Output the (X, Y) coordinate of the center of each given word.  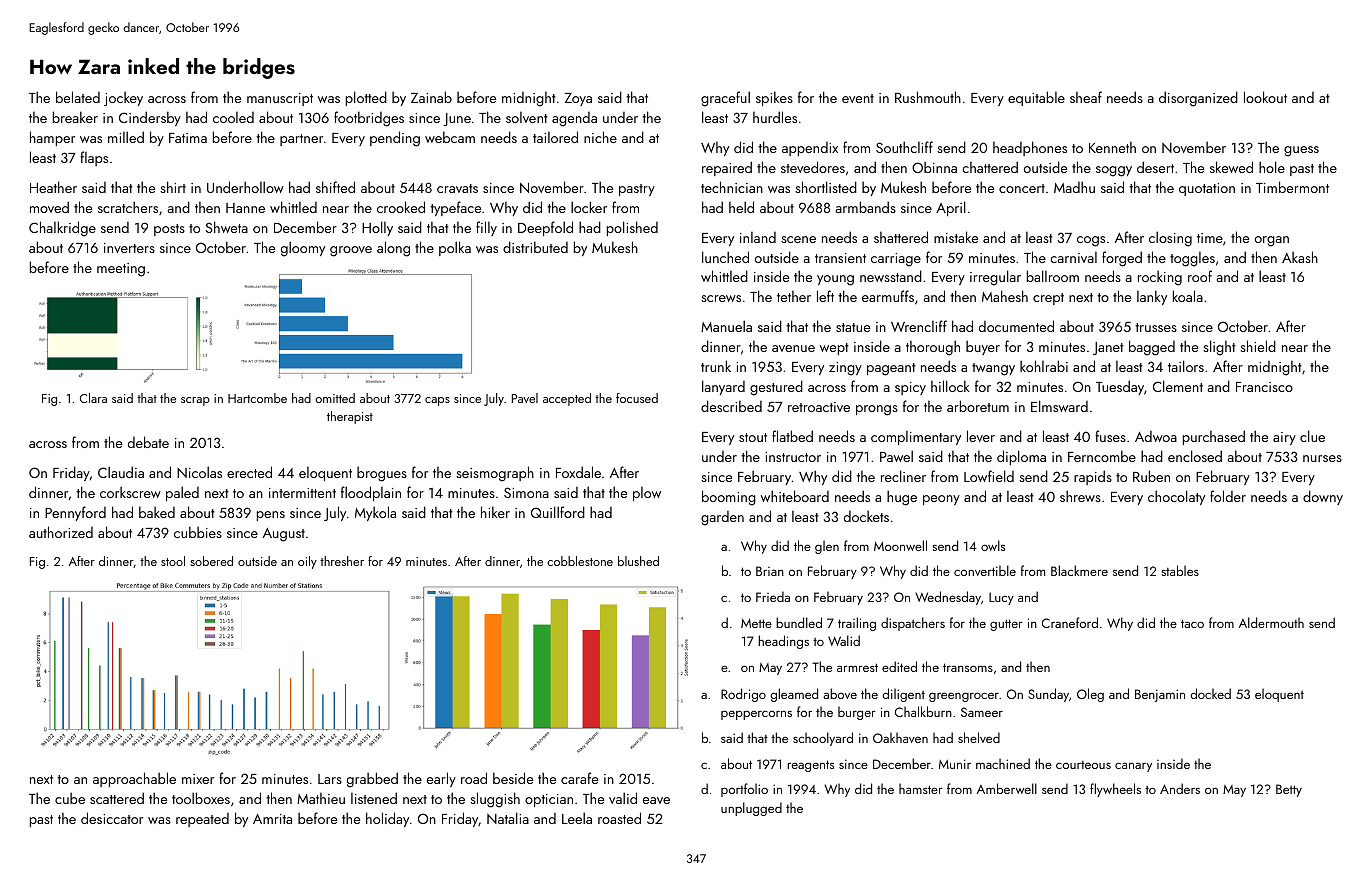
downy (1323, 497)
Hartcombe (257, 398)
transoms (968, 667)
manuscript (280, 99)
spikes (774, 98)
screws (721, 298)
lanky (1152, 297)
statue (853, 327)
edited (899, 666)
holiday (387, 819)
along (393, 249)
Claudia (121, 472)
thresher (342, 561)
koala (1188, 296)
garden (722, 518)
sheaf (1086, 97)
